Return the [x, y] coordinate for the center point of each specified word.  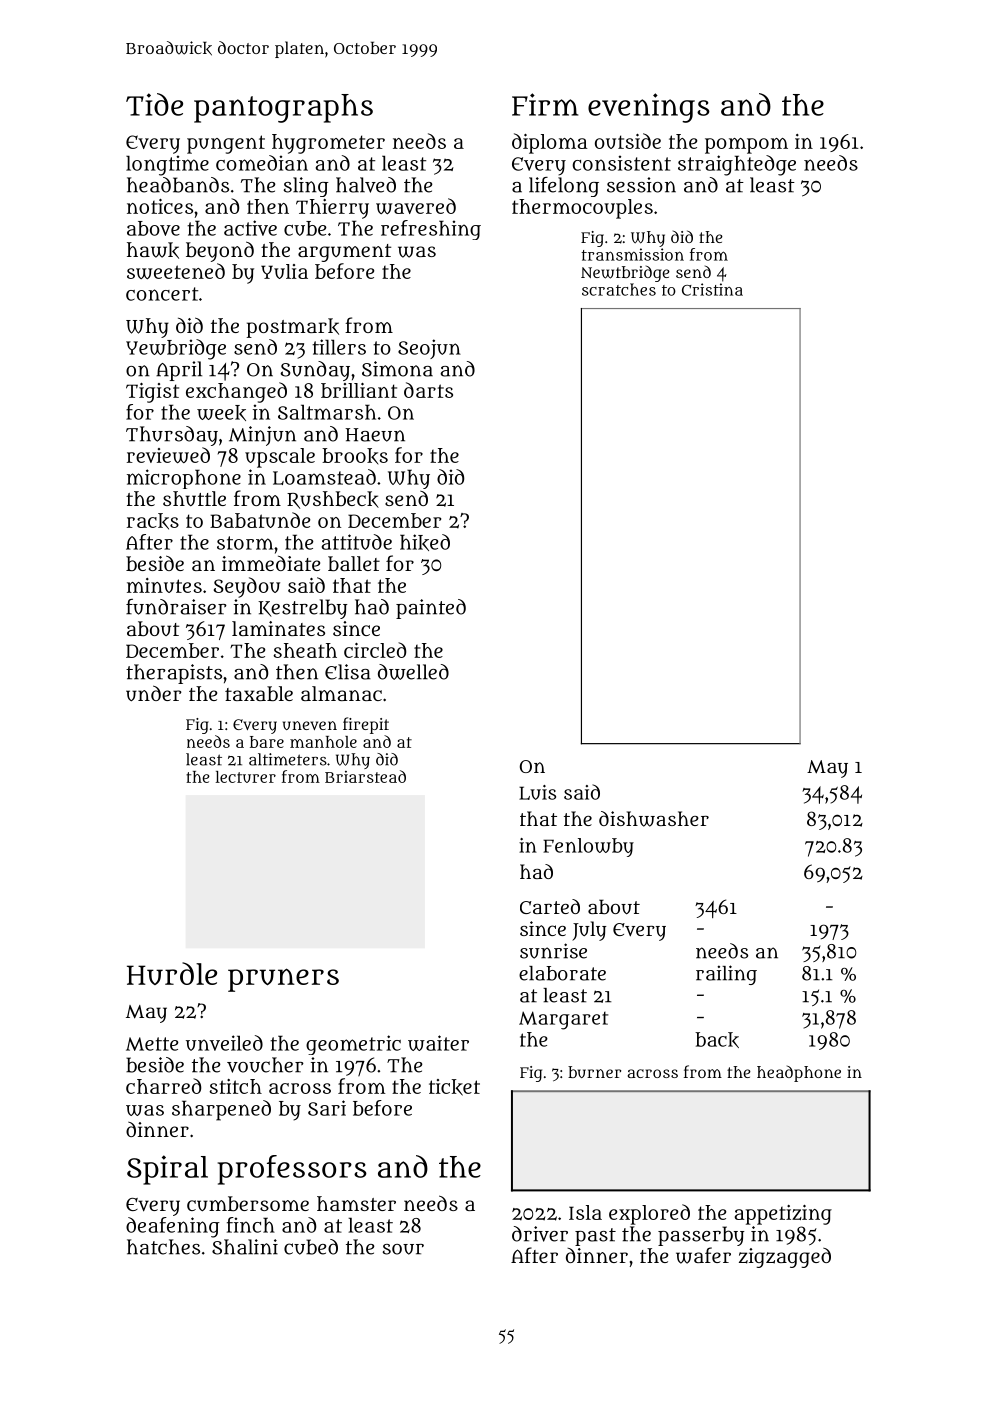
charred [163, 1086]
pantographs [283, 108]
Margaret [563, 1020]
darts [428, 390]
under [154, 693]
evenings [649, 108]
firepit [366, 725]
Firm [545, 104]
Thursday [172, 436]
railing [726, 975]
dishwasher [654, 819]
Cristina [712, 289]
